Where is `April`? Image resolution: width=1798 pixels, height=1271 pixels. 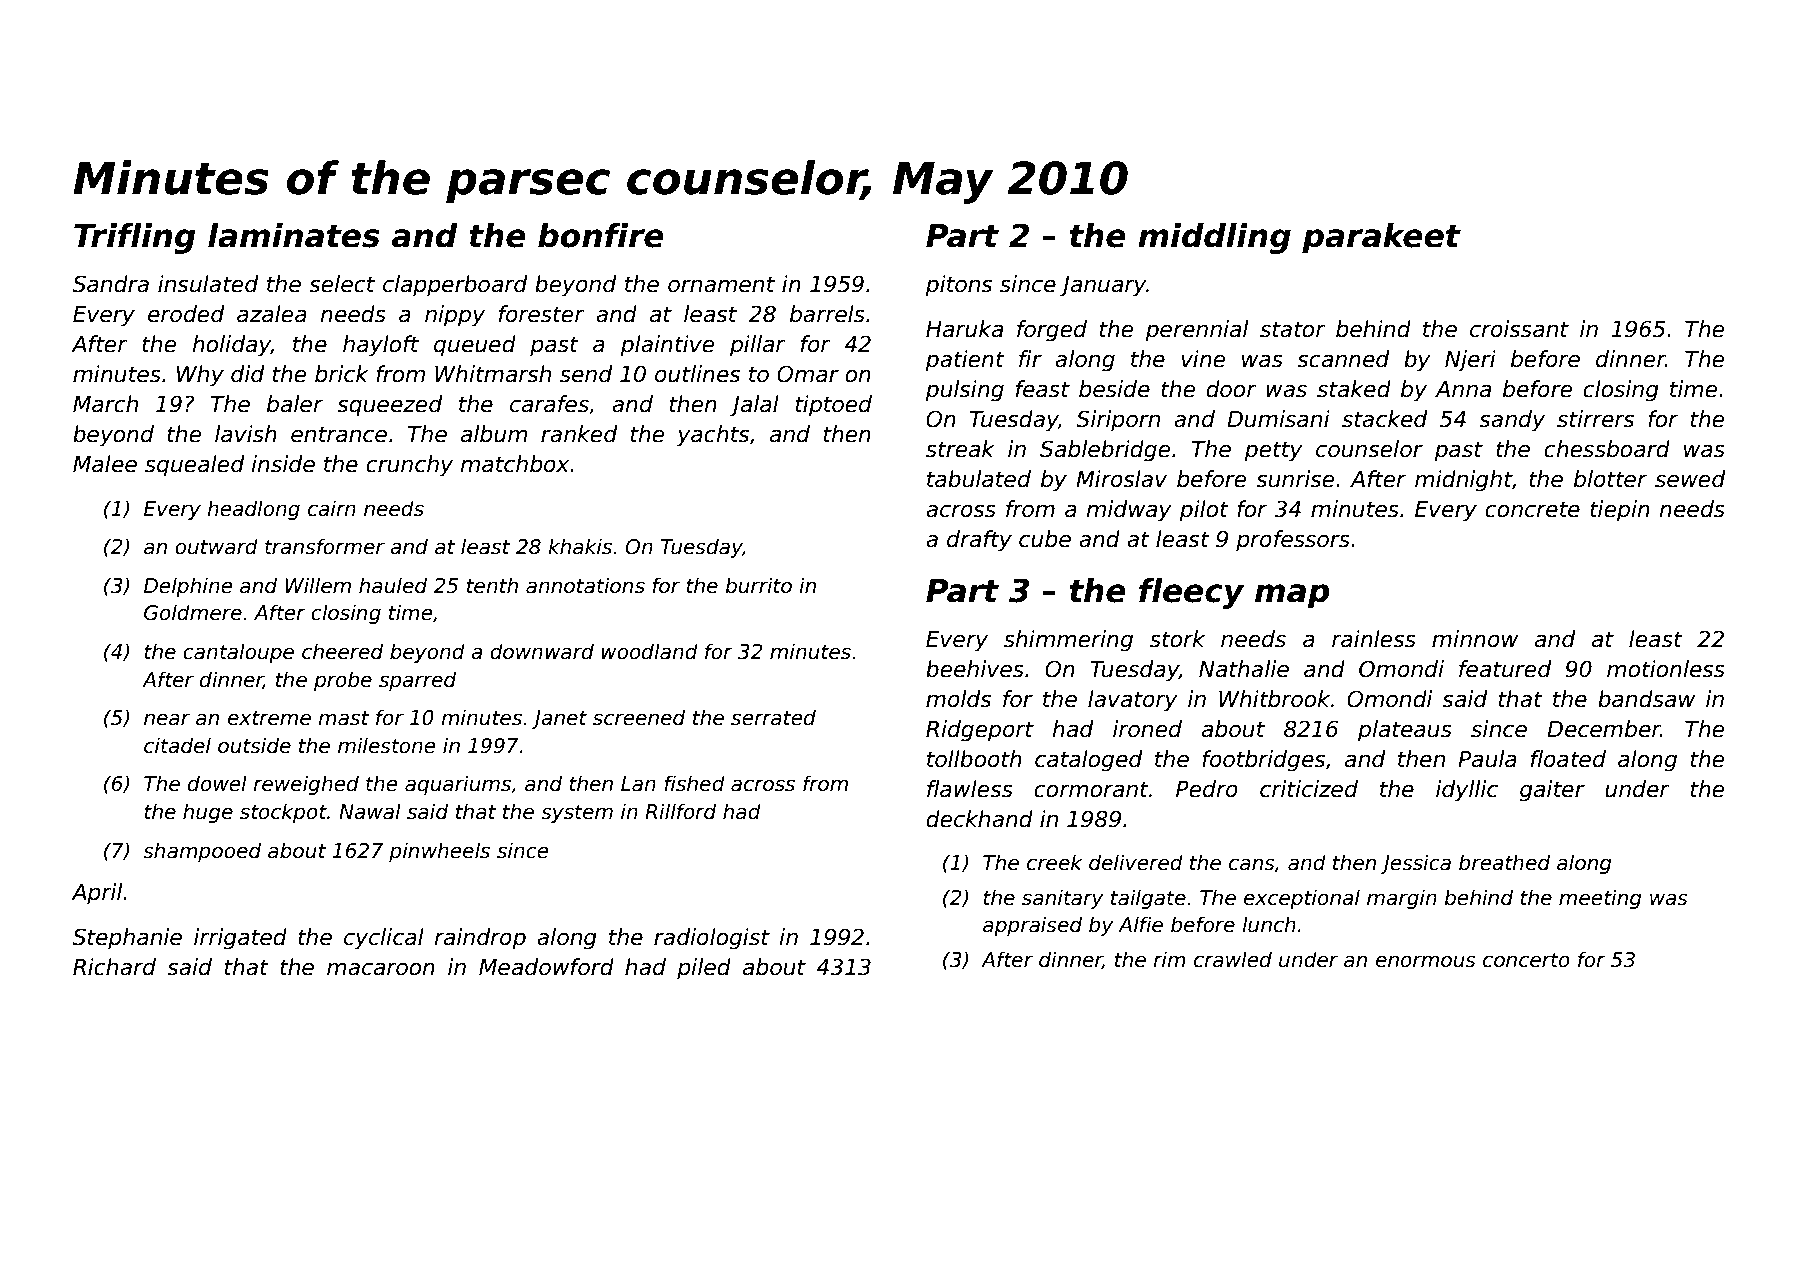
April is located at coordinates (96, 894).
